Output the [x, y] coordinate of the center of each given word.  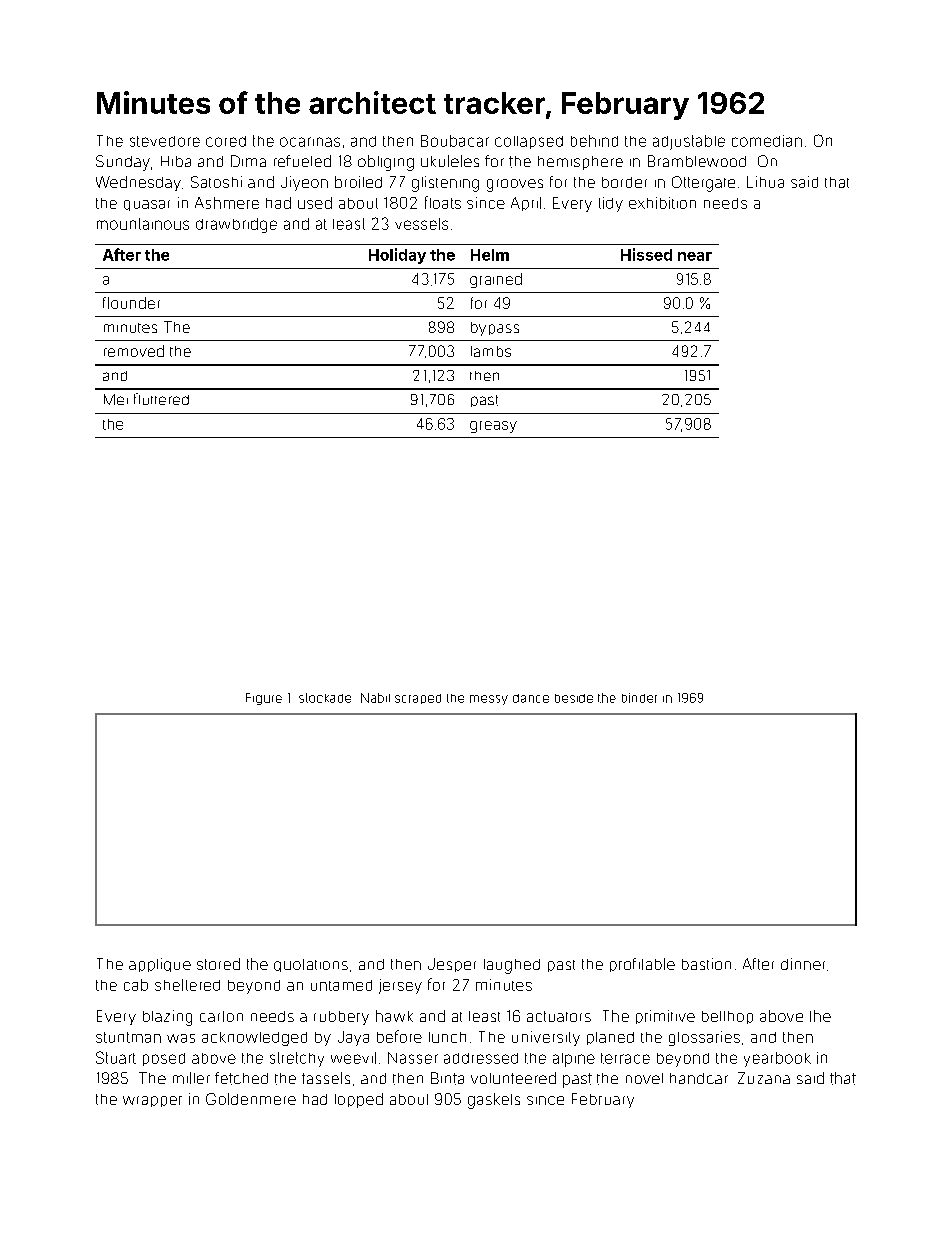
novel [644, 1078]
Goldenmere [251, 1099]
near [695, 256]
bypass [495, 329]
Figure [264, 699]
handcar [699, 1078]
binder [639, 698]
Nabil [375, 698]
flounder [131, 303]
